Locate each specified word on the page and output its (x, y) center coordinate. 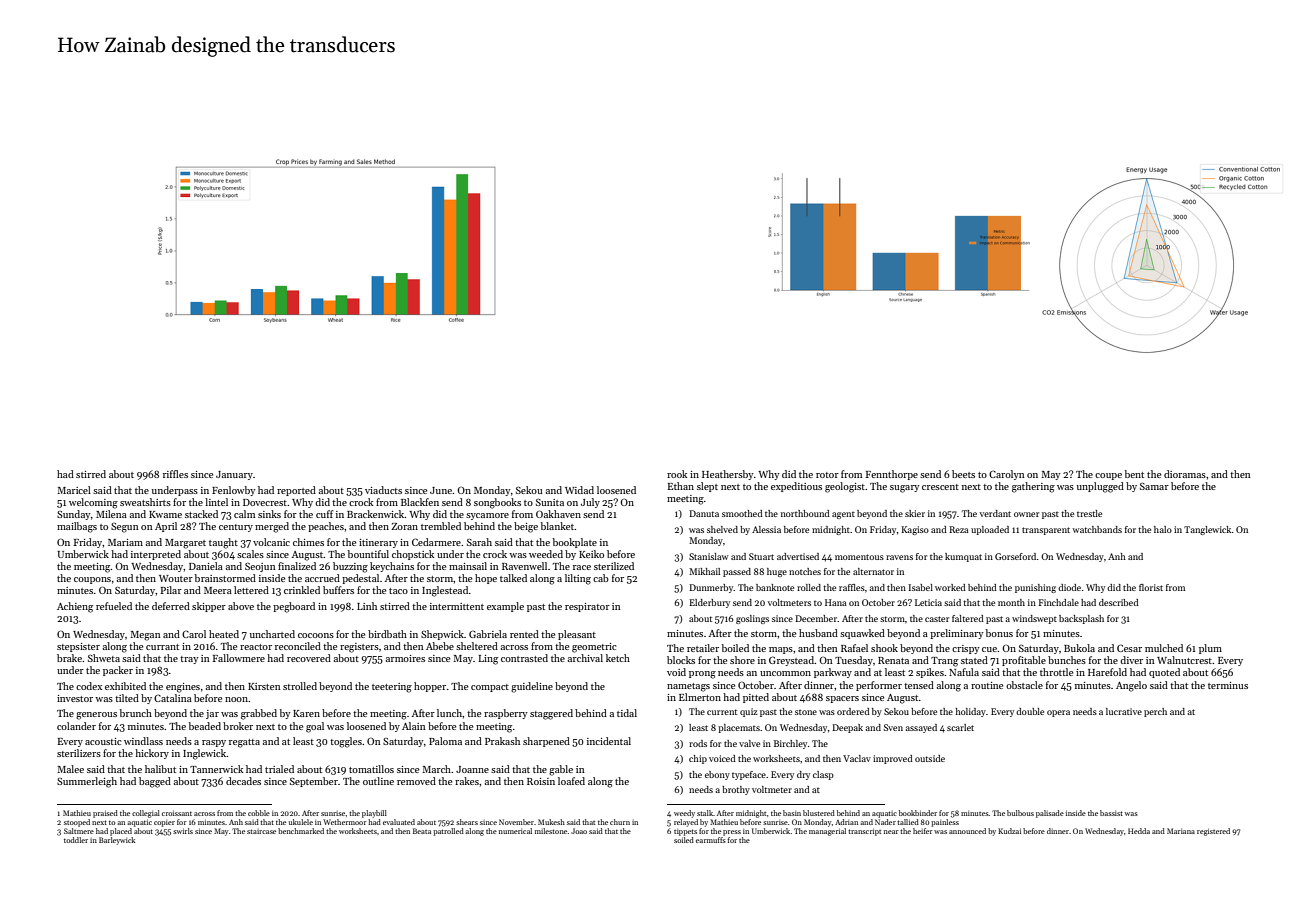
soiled (684, 840)
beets (963, 474)
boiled (735, 648)
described (1119, 602)
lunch (449, 713)
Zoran (404, 526)
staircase (261, 831)
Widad (579, 490)
